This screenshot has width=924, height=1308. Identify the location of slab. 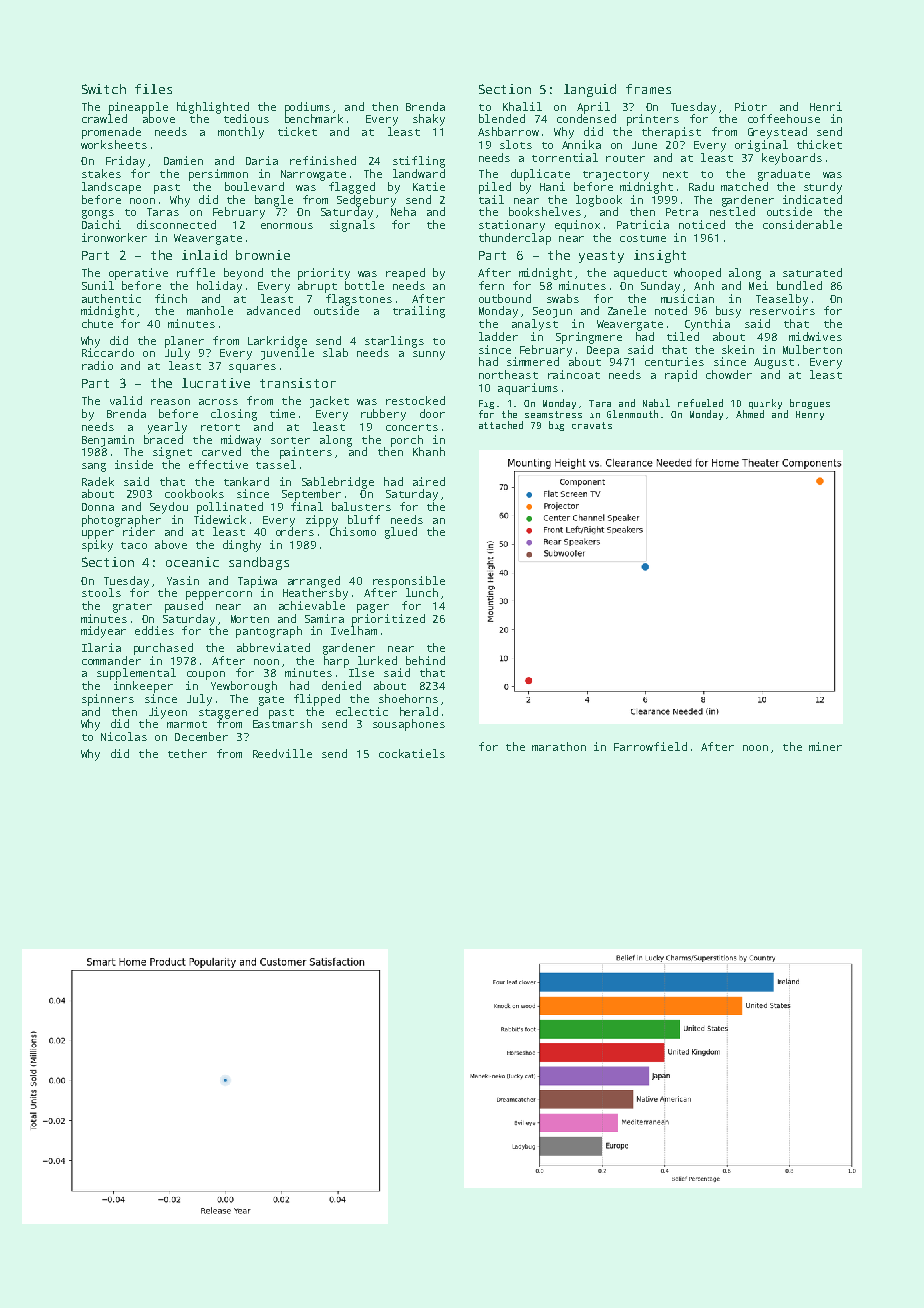
(335, 352).
